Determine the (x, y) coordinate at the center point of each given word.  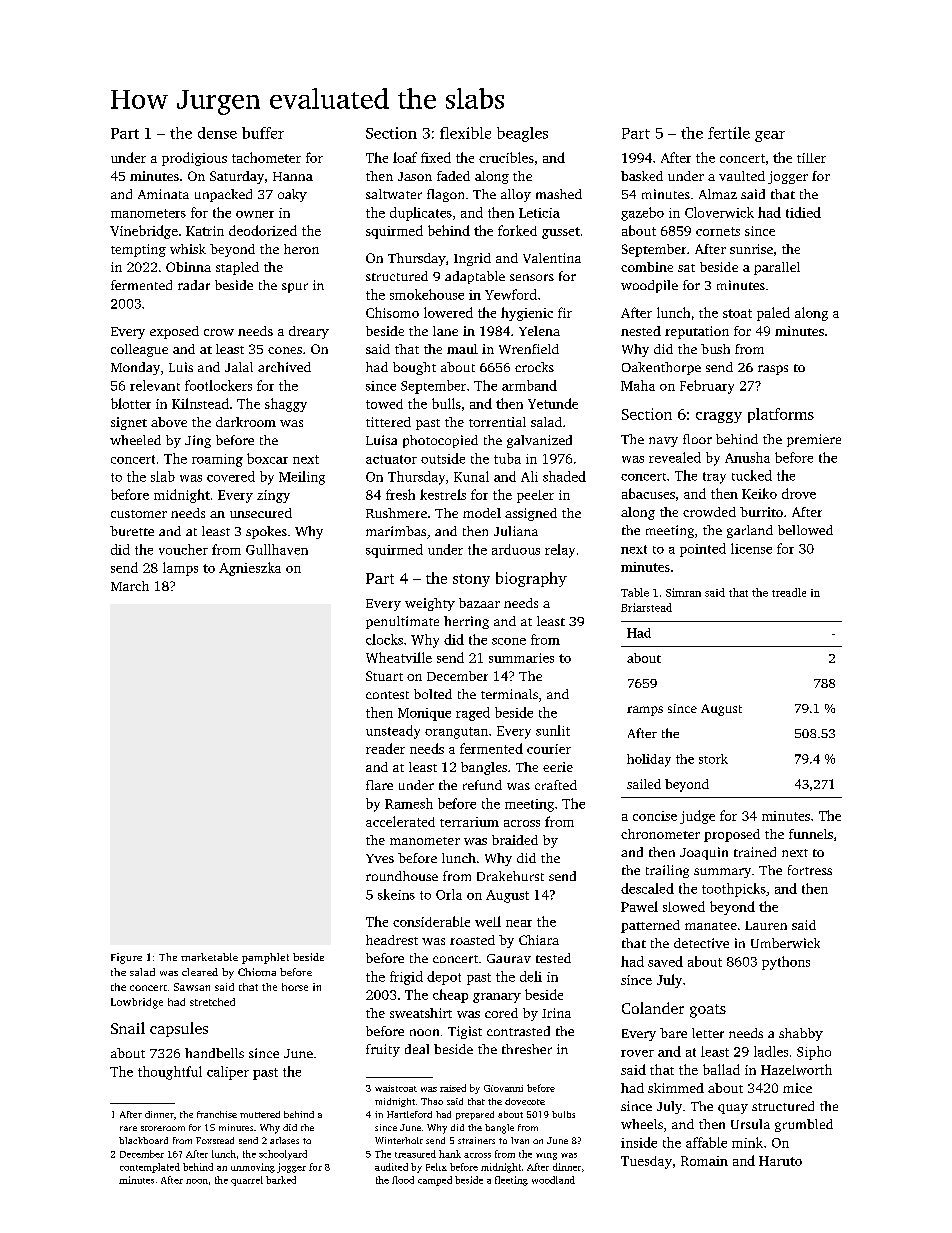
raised (453, 1088)
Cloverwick (719, 212)
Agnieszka (250, 569)
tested (553, 958)
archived (284, 367)
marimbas (396, 531)
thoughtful (170, 1073)
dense (217, 133)
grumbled (804, 1125)
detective (701, 943)
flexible (465, 133)
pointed (703, 550)
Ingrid (472, 259)
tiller (811, 158)
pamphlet (265, 958)
